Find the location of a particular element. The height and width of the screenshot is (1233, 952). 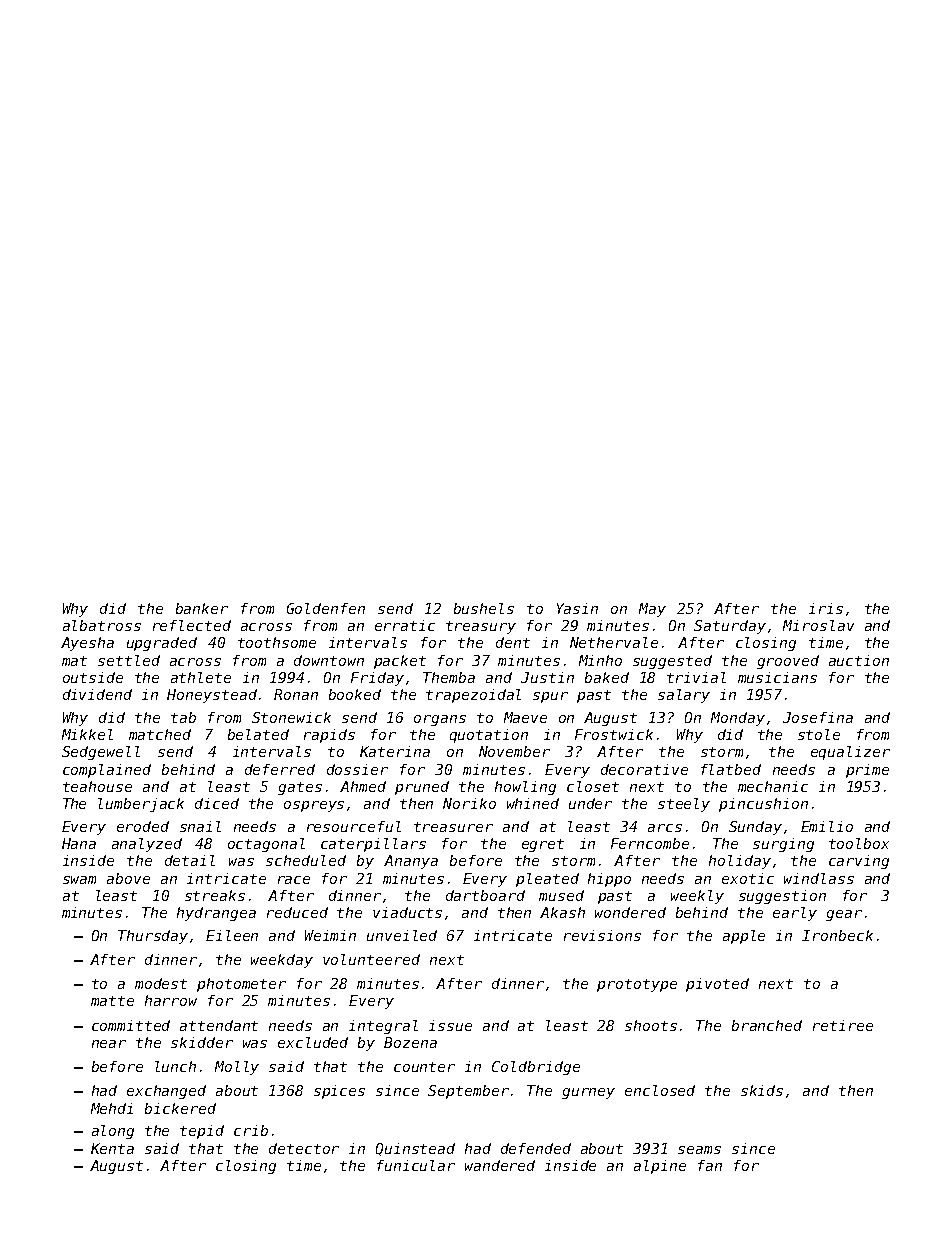

volunteered is located at coordinates (371, 959).
